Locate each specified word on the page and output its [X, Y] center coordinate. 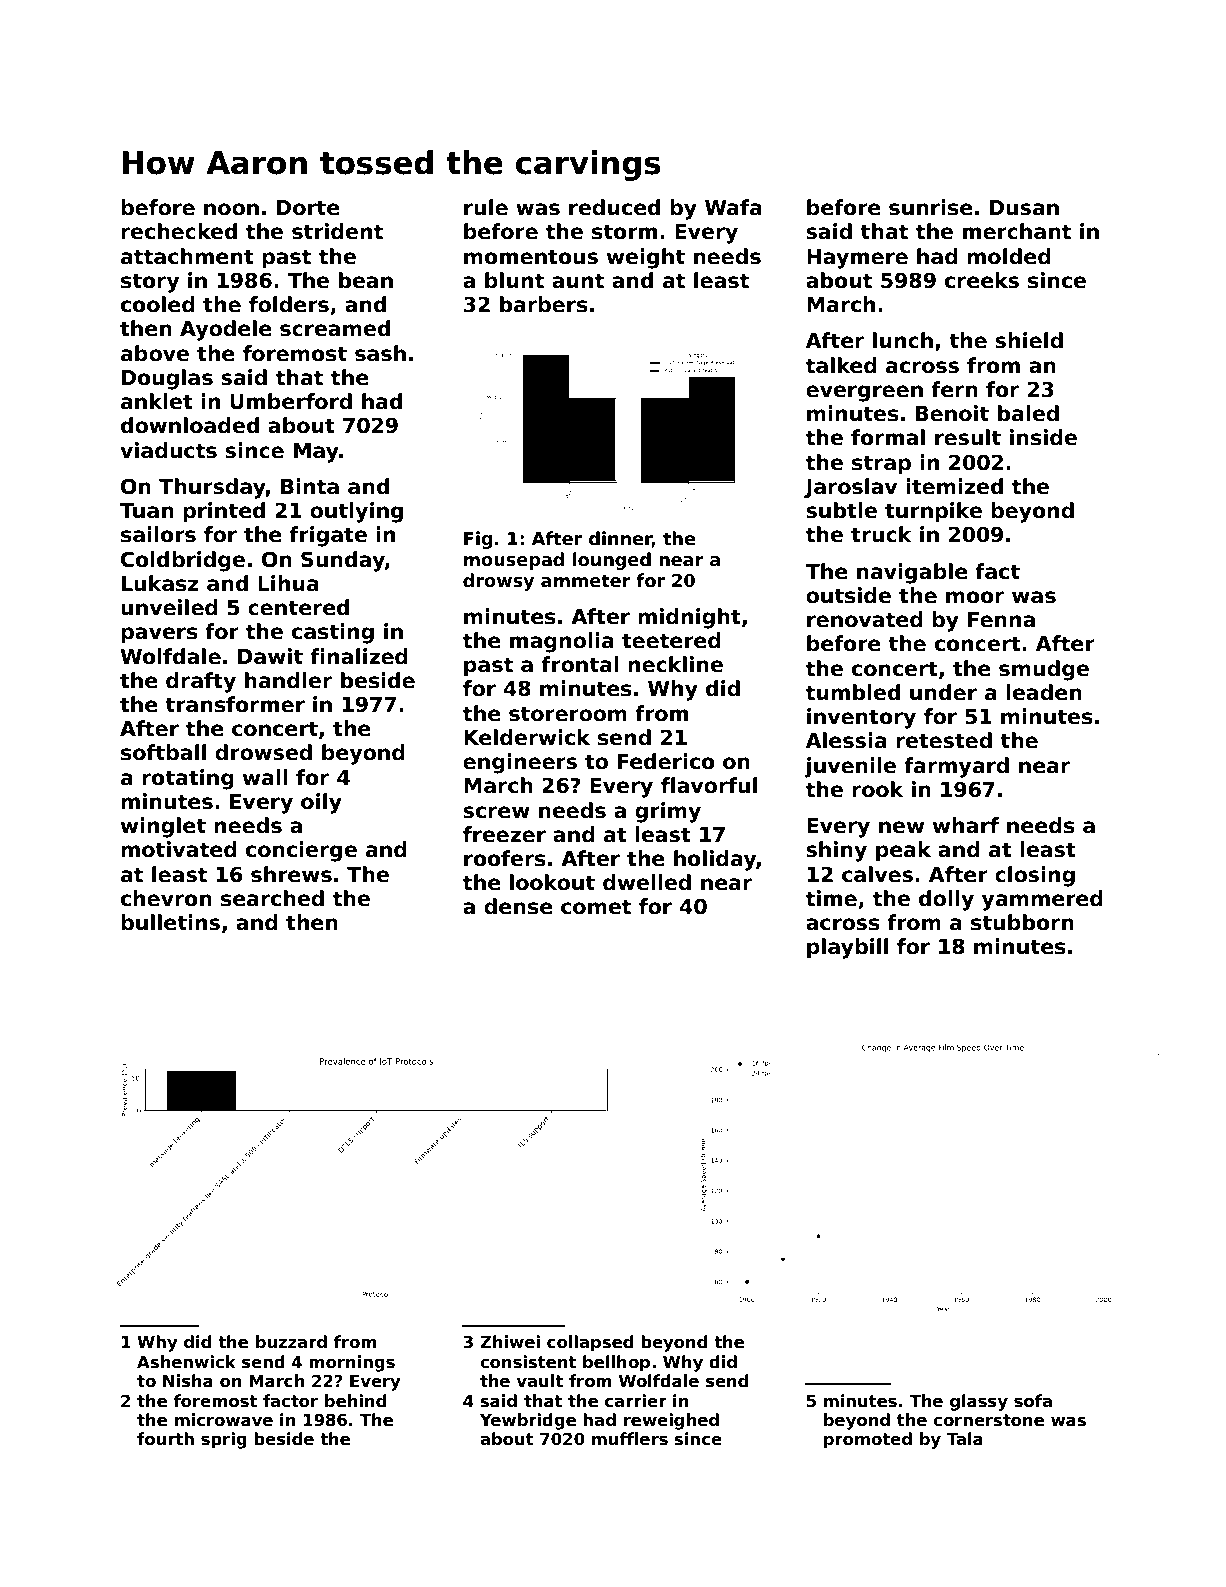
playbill [847, 948]
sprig [224, 1440]
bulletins [170, 922]
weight [646, 258]
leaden [1044, 692]
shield [1029, 340]
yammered [1042, 900]
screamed [335, 328]
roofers [505, 858]
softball [163, 752]
